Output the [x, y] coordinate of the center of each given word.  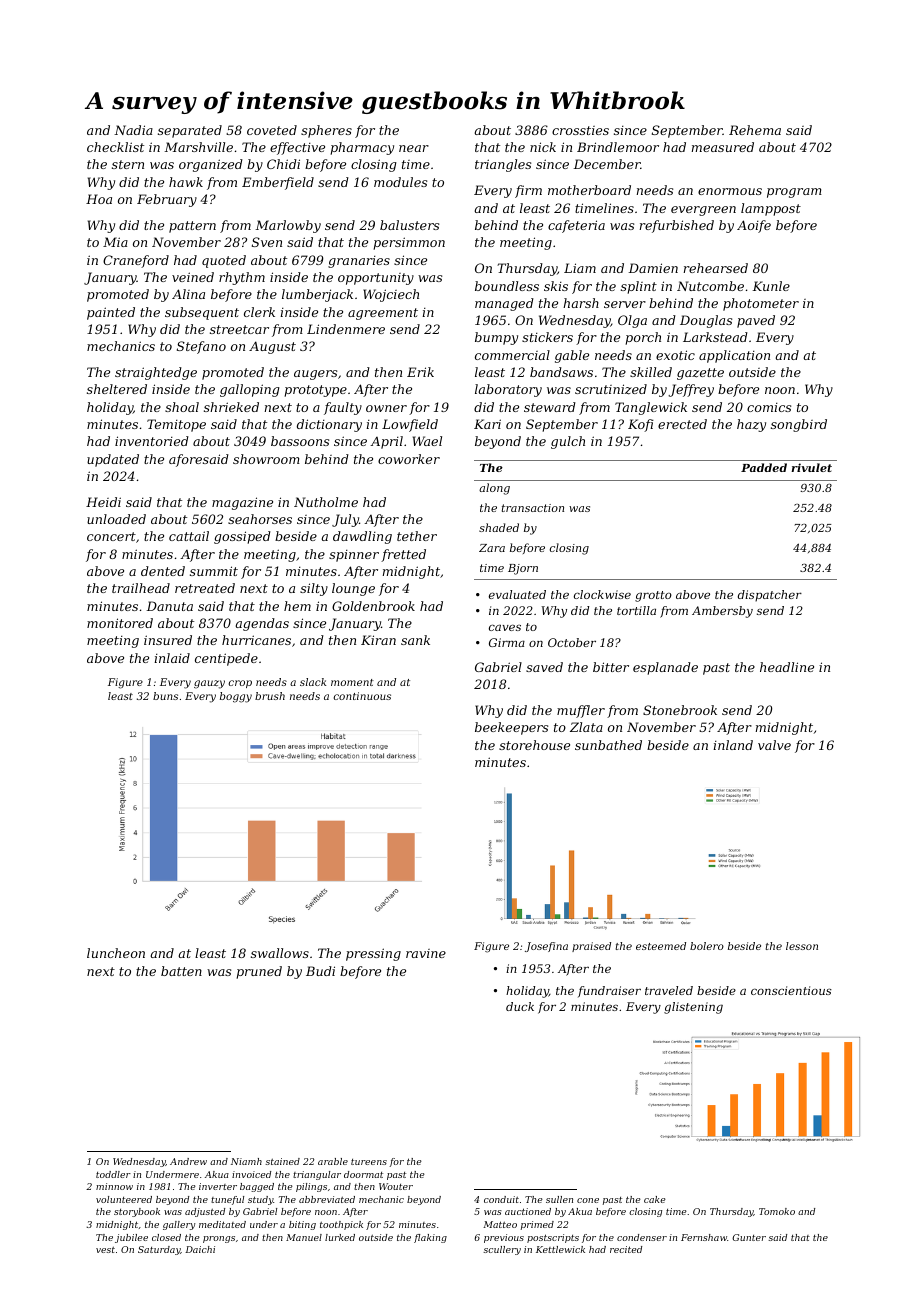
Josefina [546, 947]
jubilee [131, 1238]
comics [769, 407]
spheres [326, 131]
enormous [730, 191]
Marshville [198, 147]
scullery [502, 1250]
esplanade [665, 668]
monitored [120, 623]
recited [626, 1249]
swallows [280, 953]
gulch [568, 442]
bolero [707, 946]
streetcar [239, 329]
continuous [362, 696]
